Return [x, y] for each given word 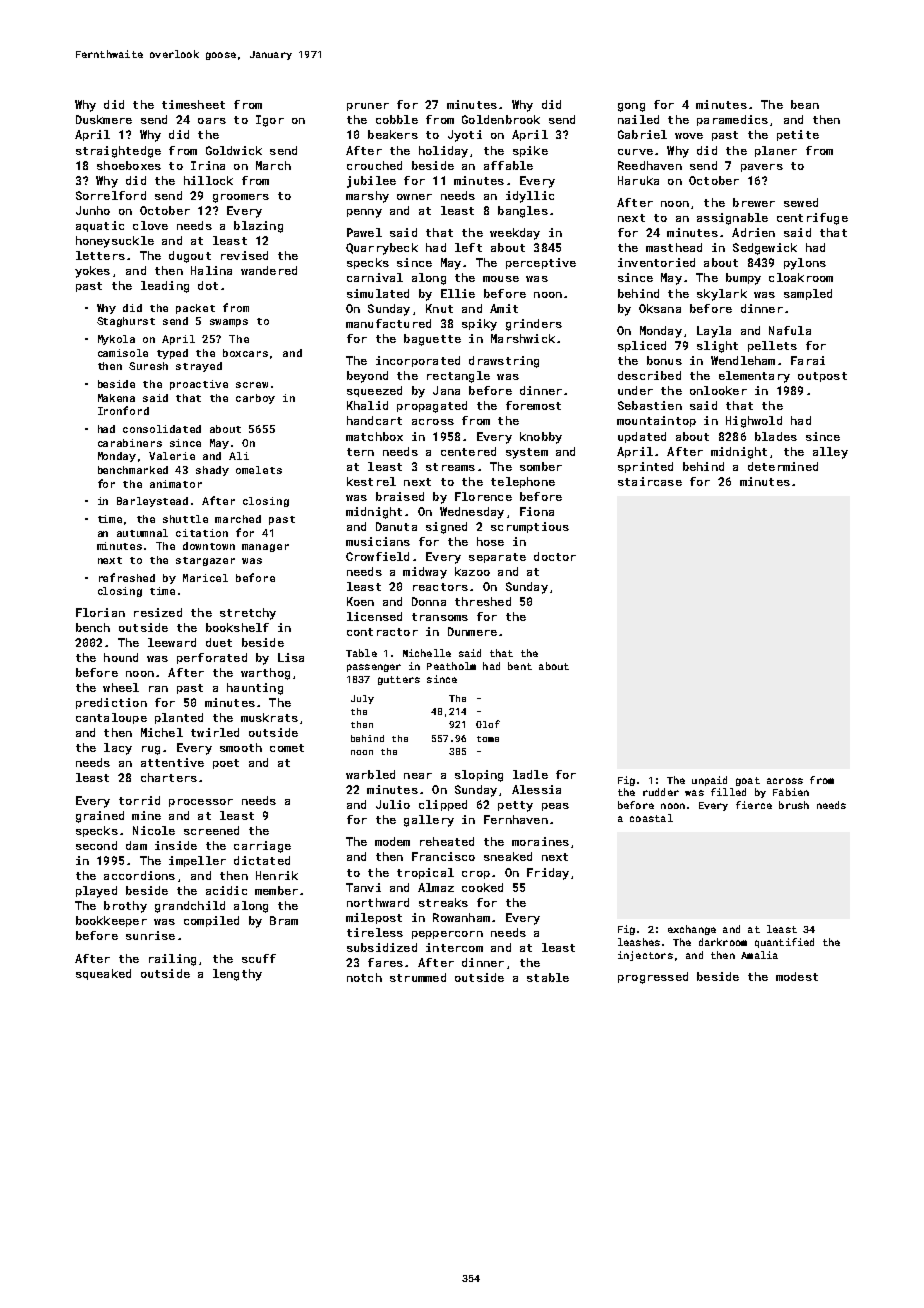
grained [100, 817]
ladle [530, 774]
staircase [650, 481]
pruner [368, 107]
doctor [555, 556]
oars [212, 121]
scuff [259, 958]
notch [364, 977]
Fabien [791, 792]
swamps [229, 323]
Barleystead [152, 502]
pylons [805, 264]
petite [798, 135]
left [468, 247]
